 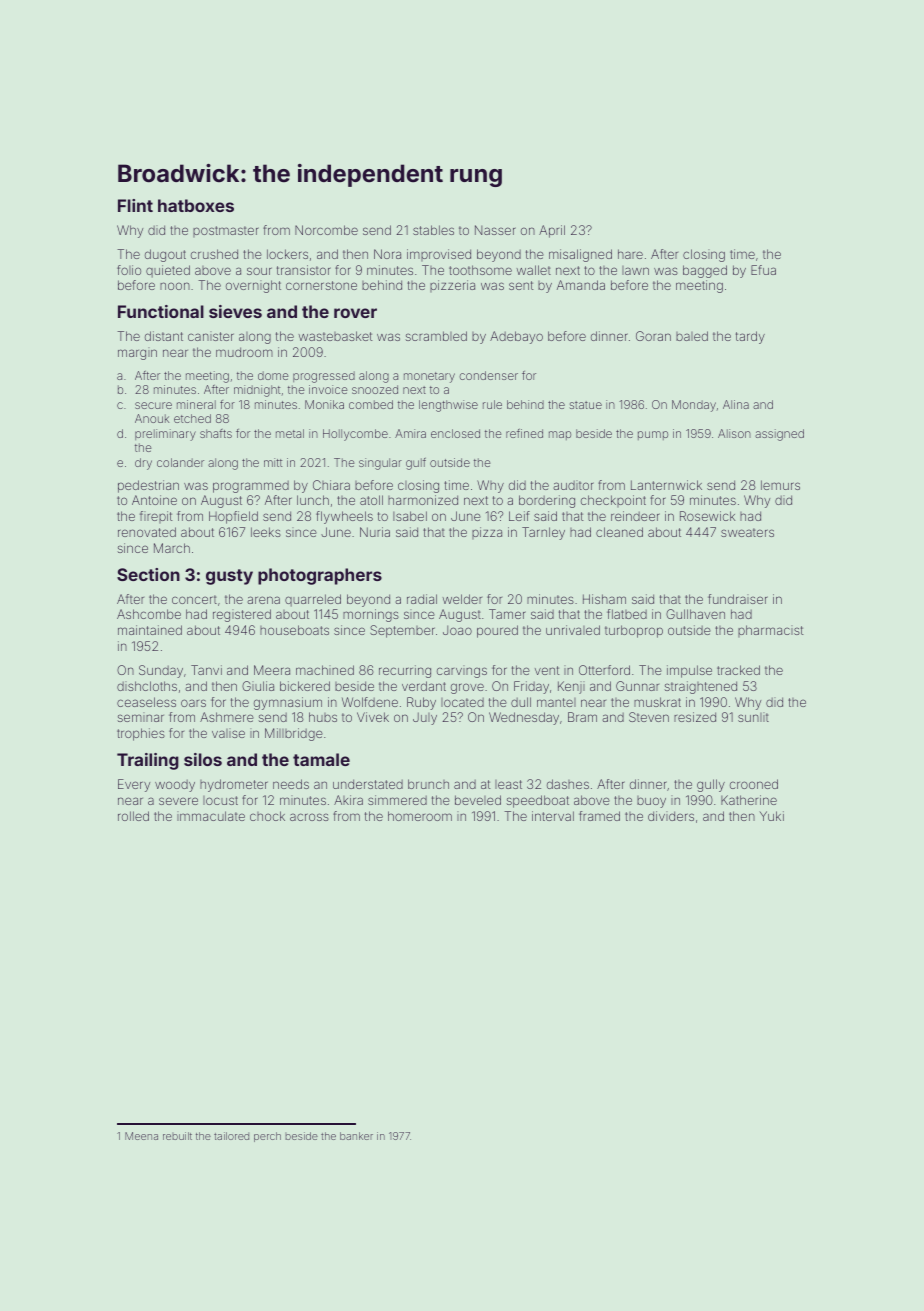 I want to click on Monday, so click(x=694, y=406).
